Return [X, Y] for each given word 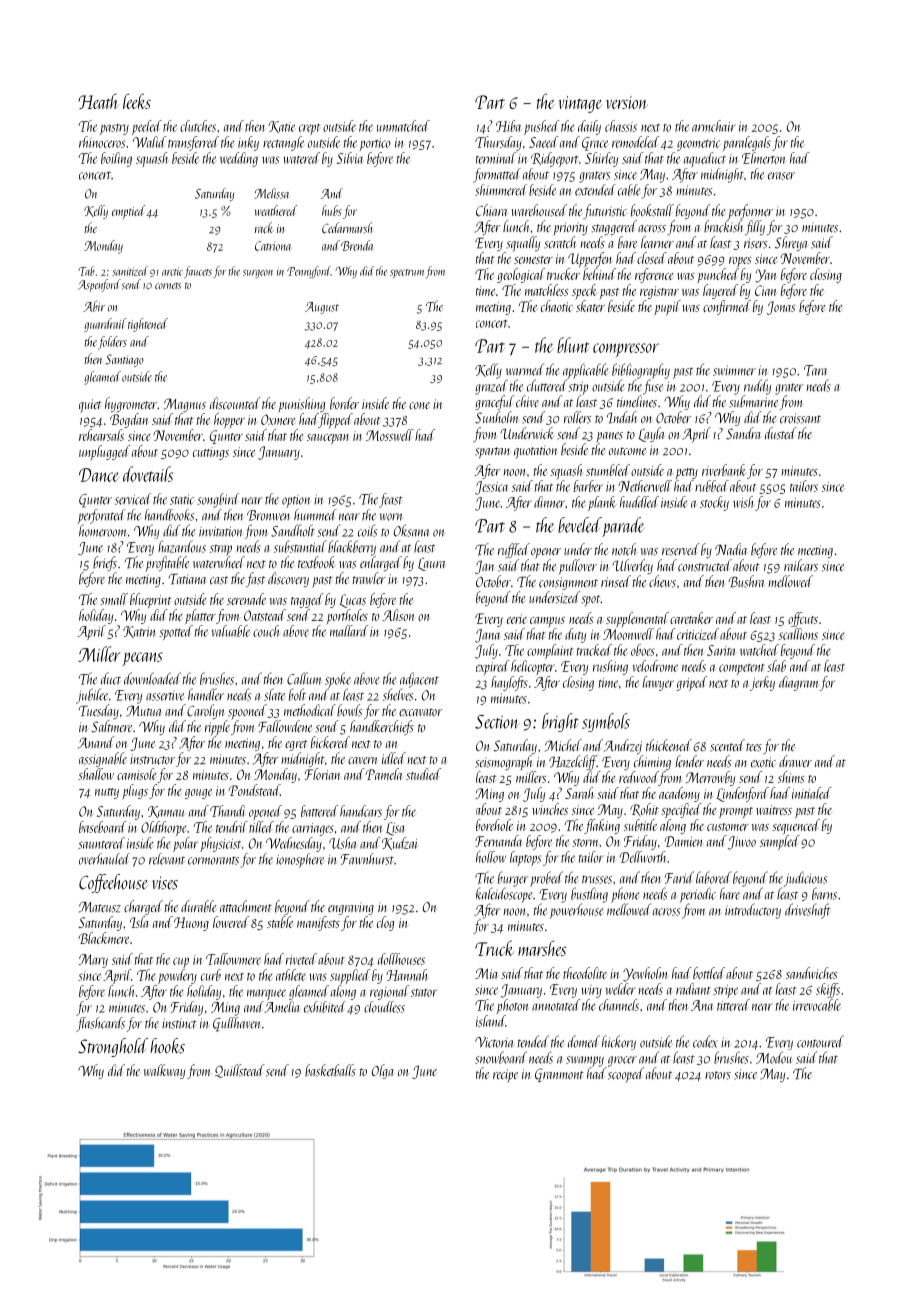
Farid [679, 877]
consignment [568, 583]
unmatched [403, 126]
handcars [361, 811]
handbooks [169, 515]
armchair [714, 126]
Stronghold [113, 1047]
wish [743, 502]
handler [206, 694]
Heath [98, 101]
